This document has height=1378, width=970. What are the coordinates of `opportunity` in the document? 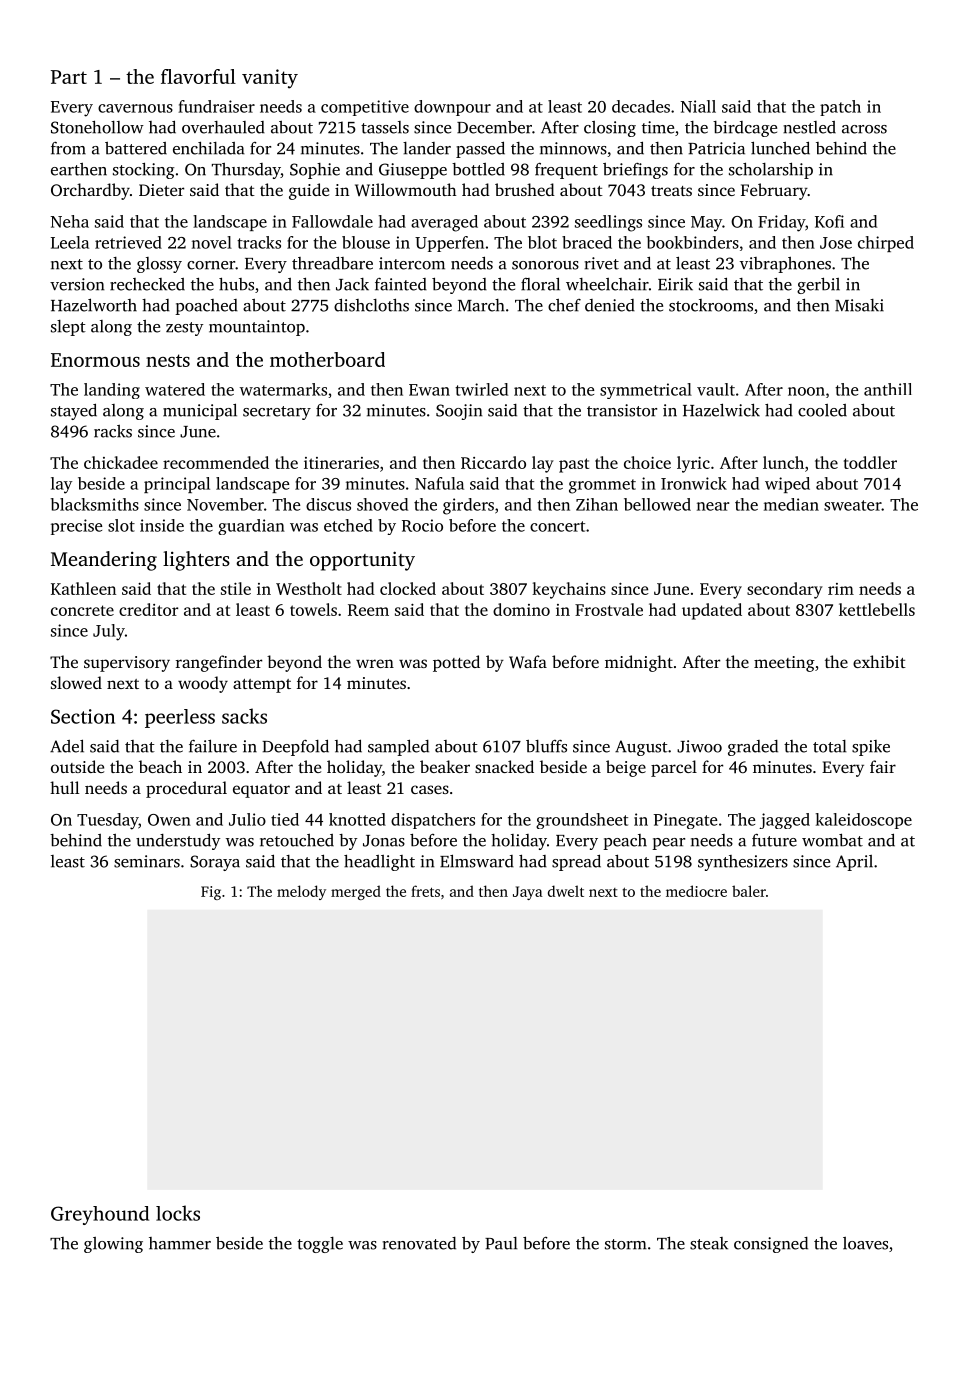 It's located at (362, 561).
